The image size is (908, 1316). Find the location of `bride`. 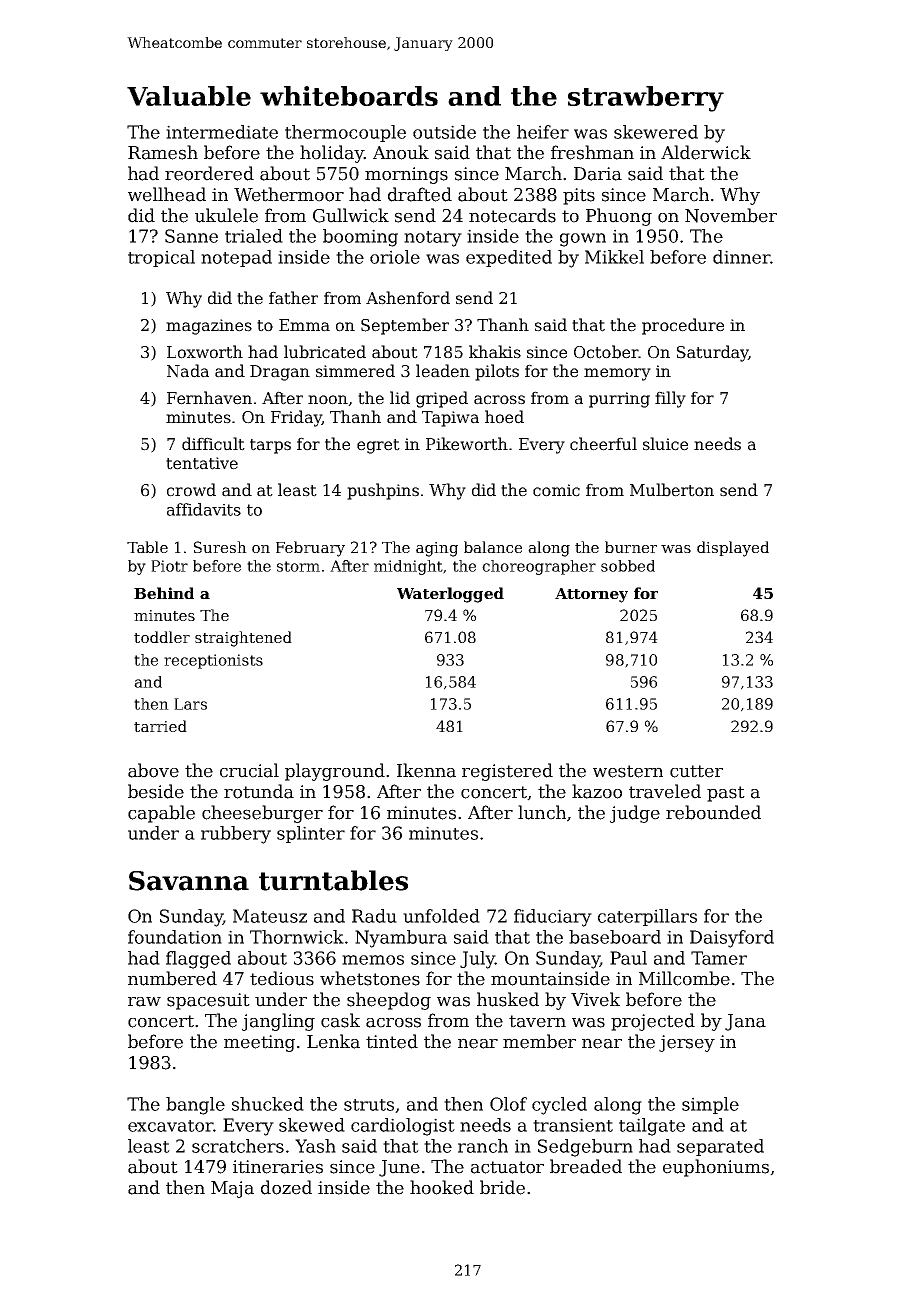

bride is located at coordinates (502, 1187).
